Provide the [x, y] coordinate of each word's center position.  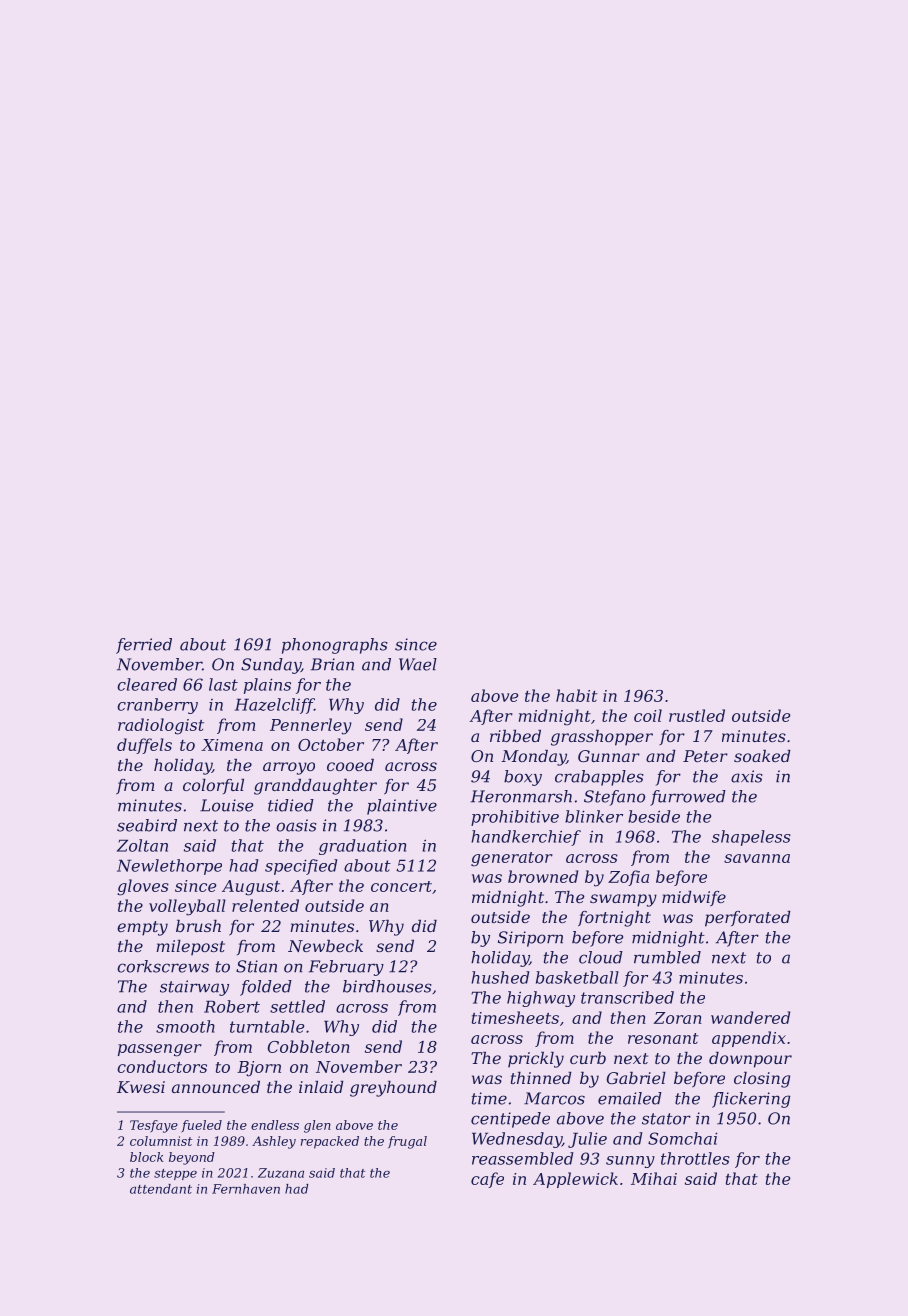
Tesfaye [154, 1126]
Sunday [271, 666]
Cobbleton [309, 1046]
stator [666, 1119]
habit [577, 695]
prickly [536, 1060]
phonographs [335, 646]
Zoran [678, 1018]
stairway [194, 988]
